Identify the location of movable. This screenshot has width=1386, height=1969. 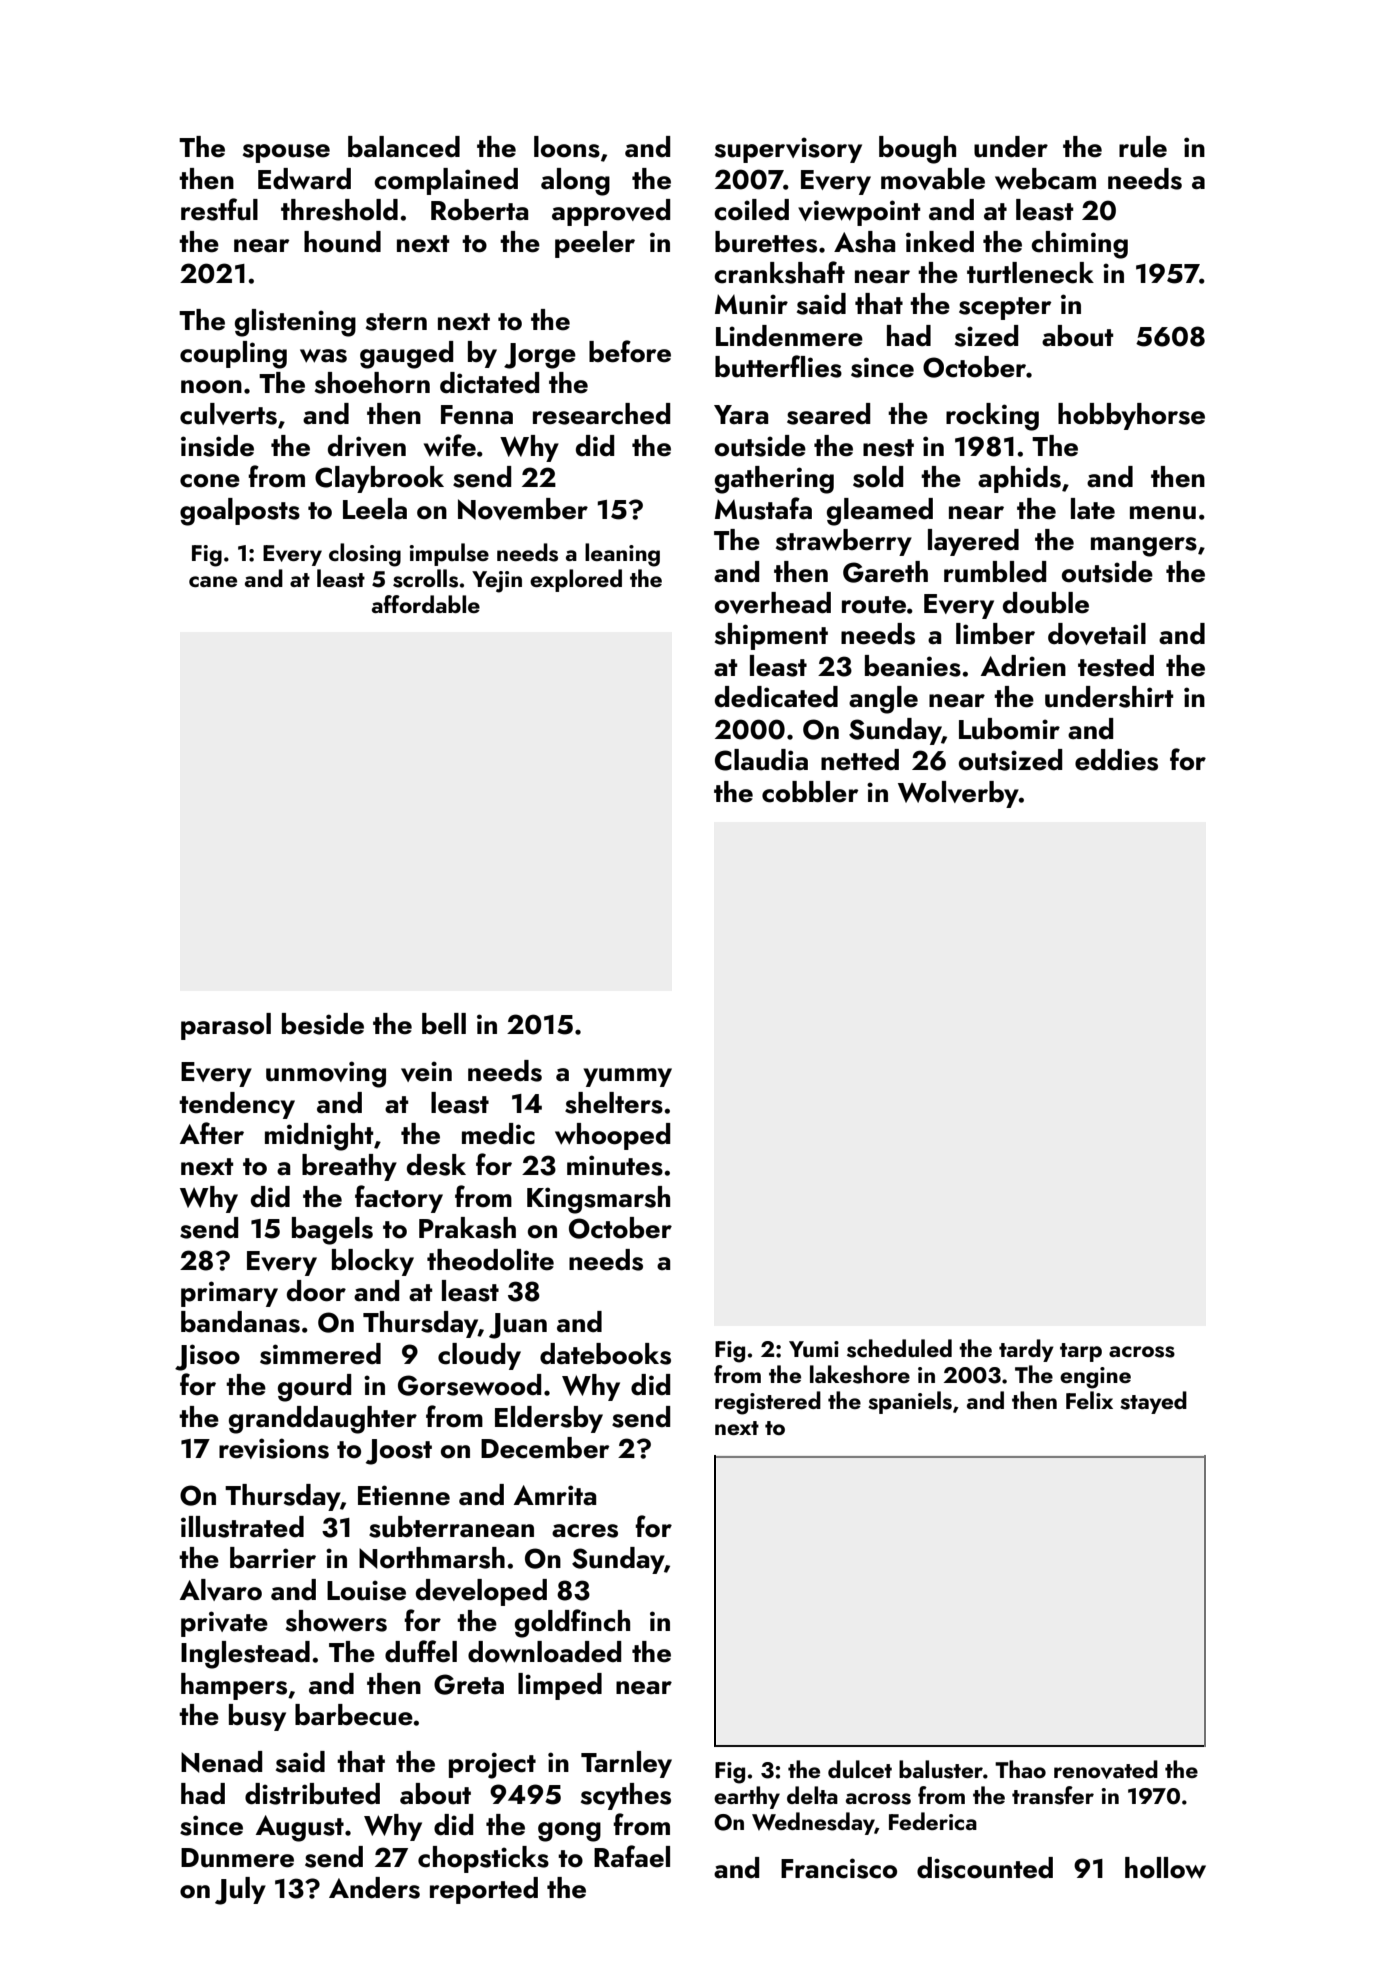
(933, 179).
